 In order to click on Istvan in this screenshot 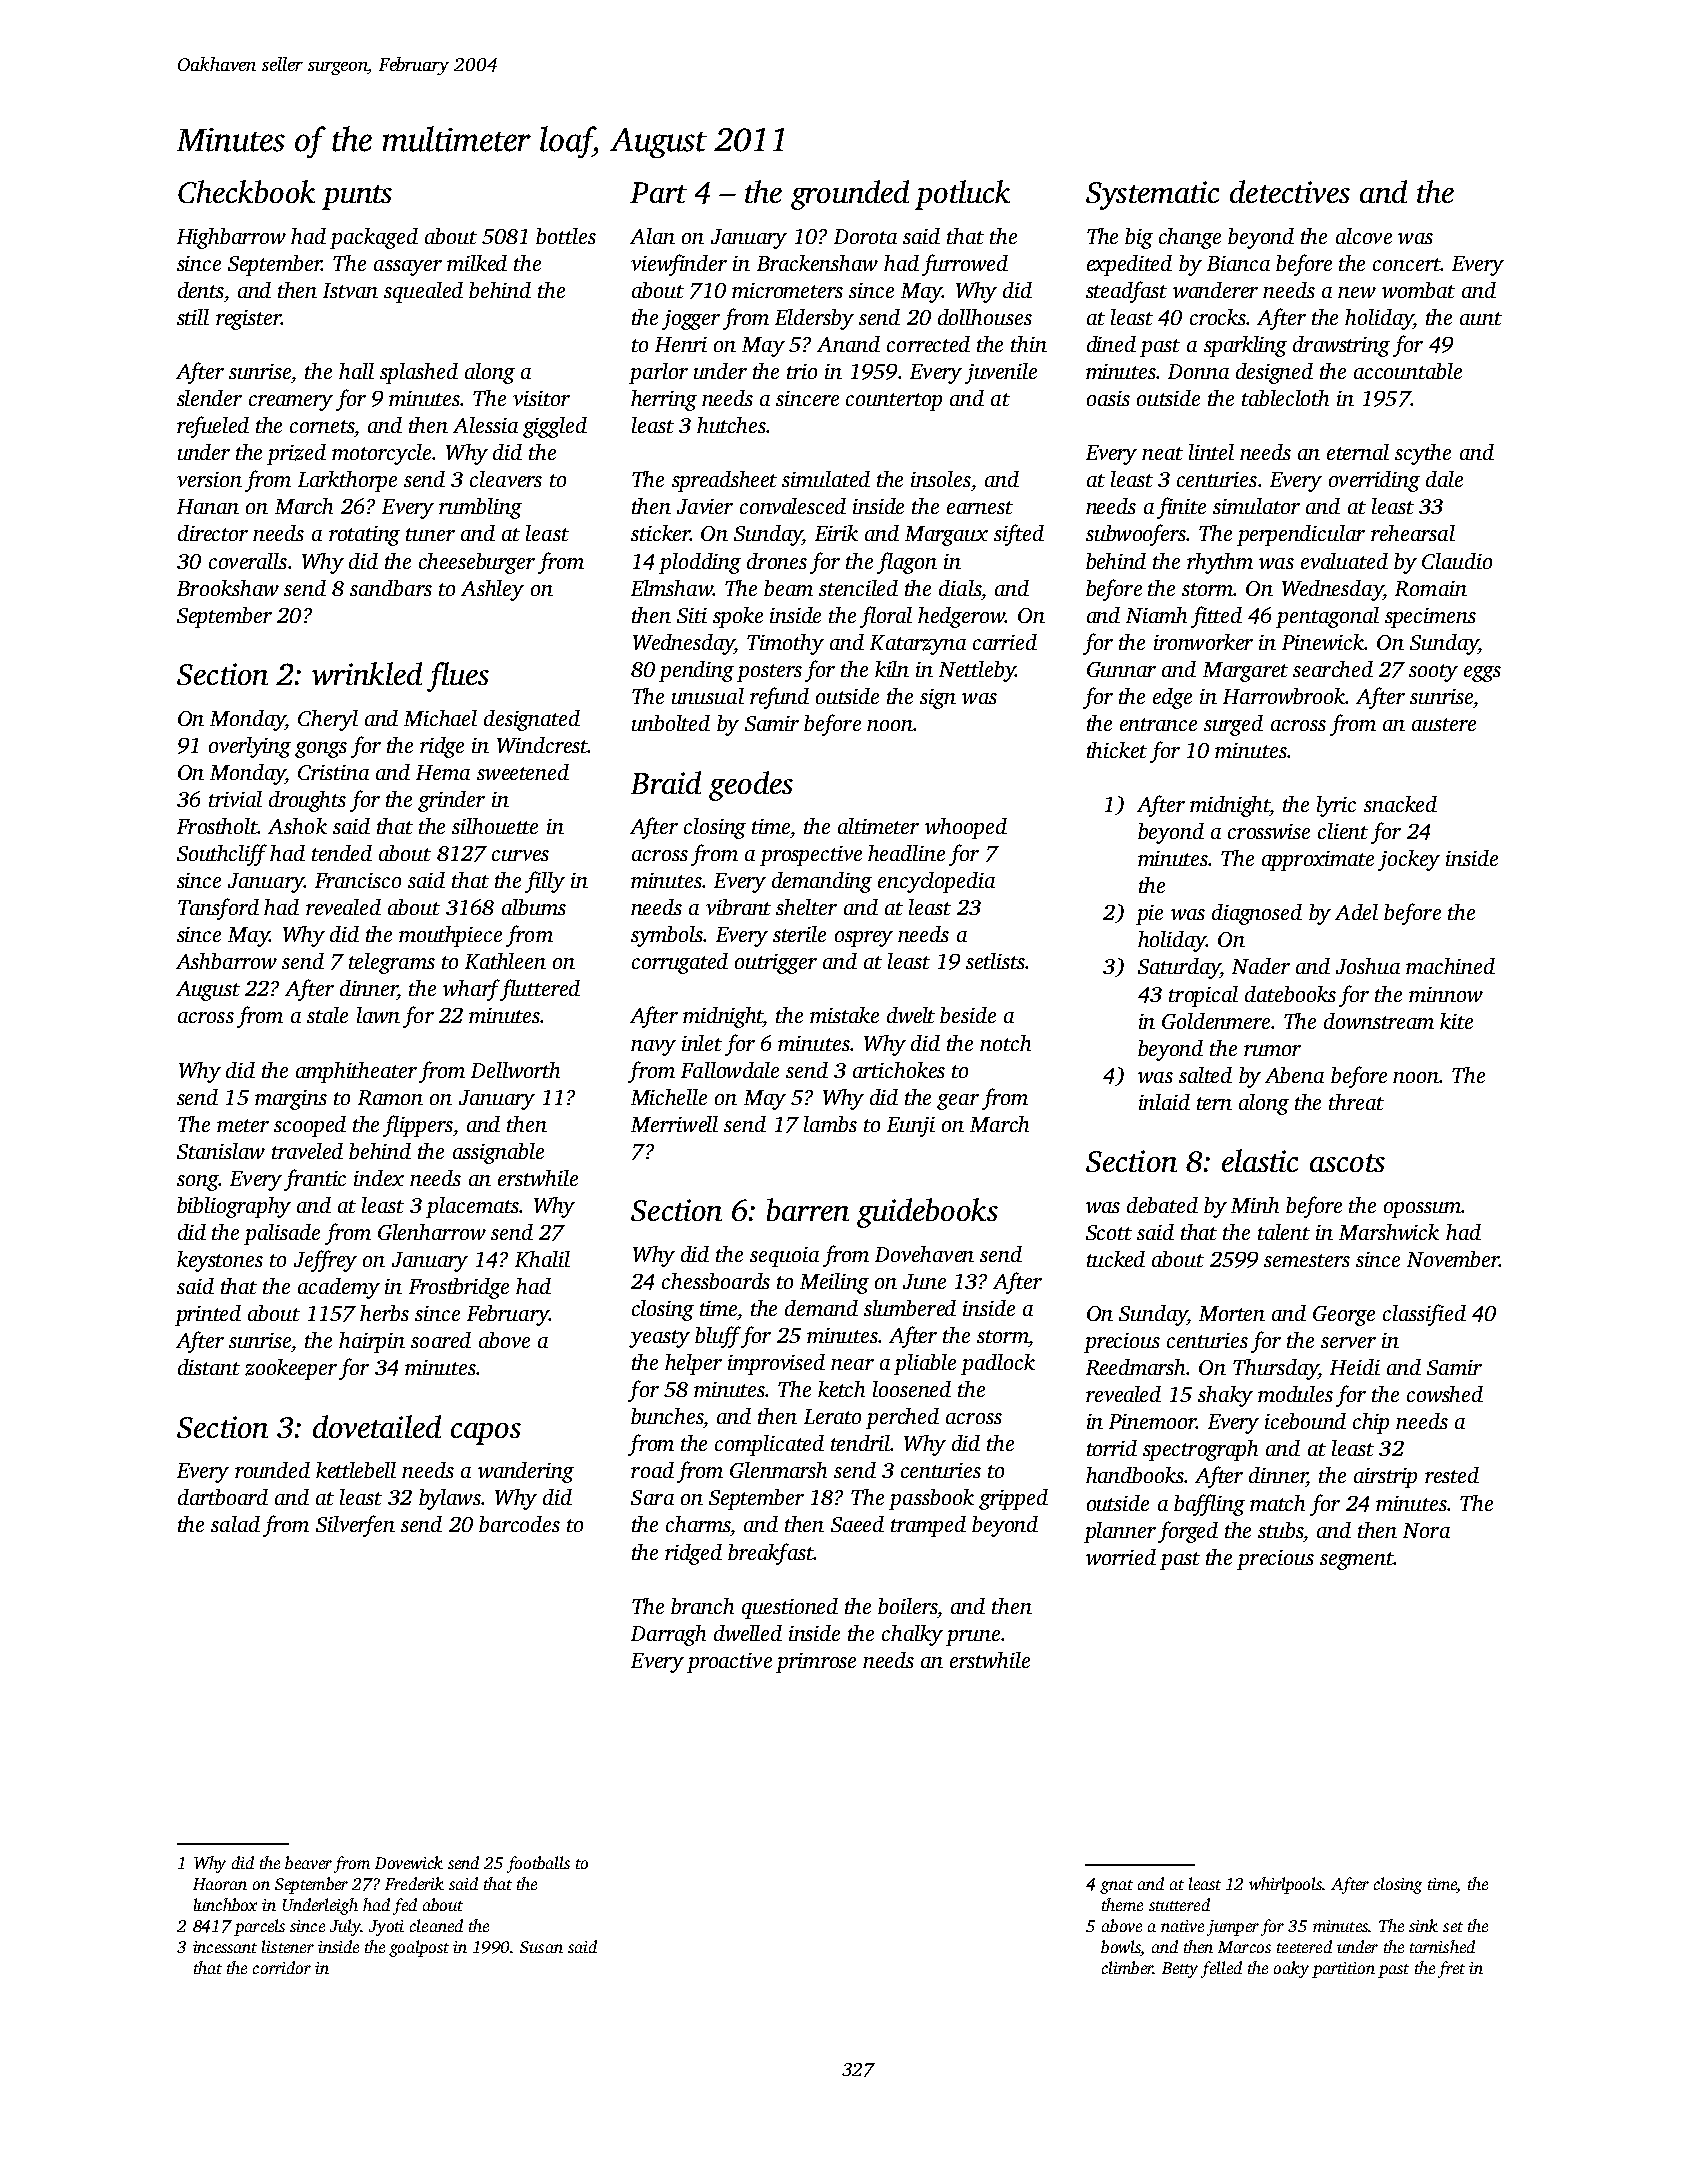, I will do `click(350, 290)`.
